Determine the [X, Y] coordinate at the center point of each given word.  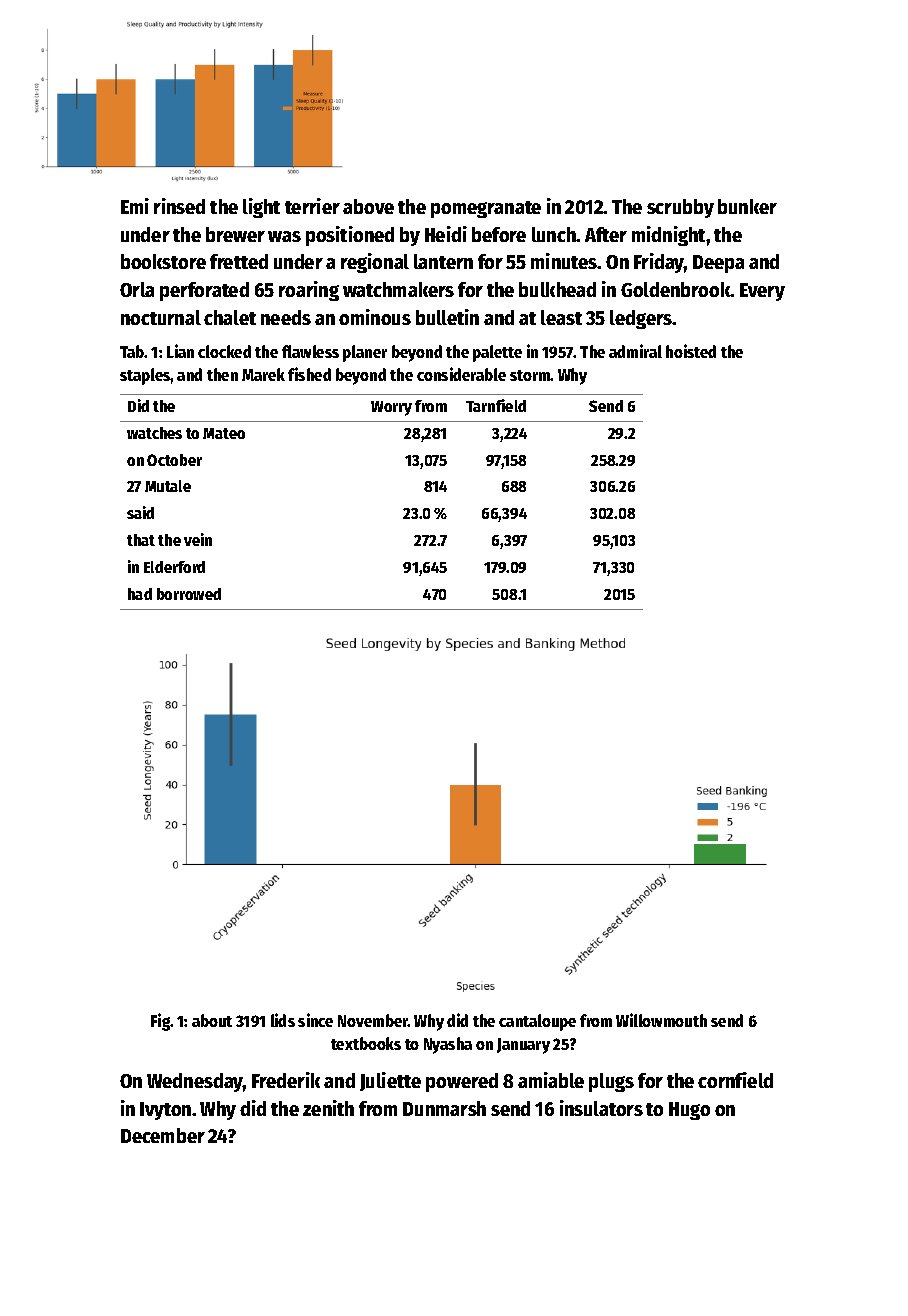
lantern [443, 261]
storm [530, 375]
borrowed [189, 594]
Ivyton [165, 1111]
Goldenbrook [676, 289]
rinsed [179, 206]
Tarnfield [496, 405]
